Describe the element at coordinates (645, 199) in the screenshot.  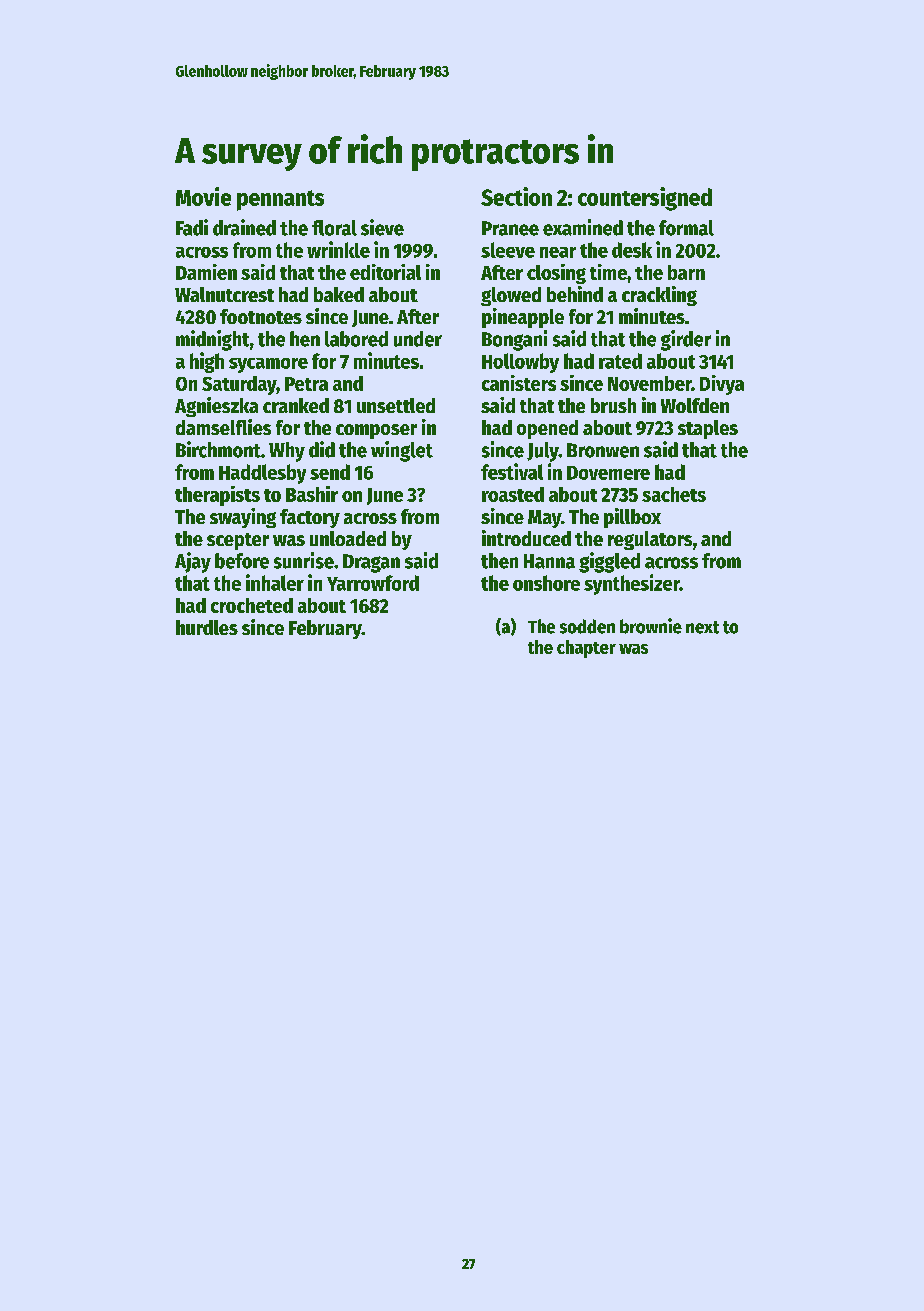
I see `countersigned` at that location.
